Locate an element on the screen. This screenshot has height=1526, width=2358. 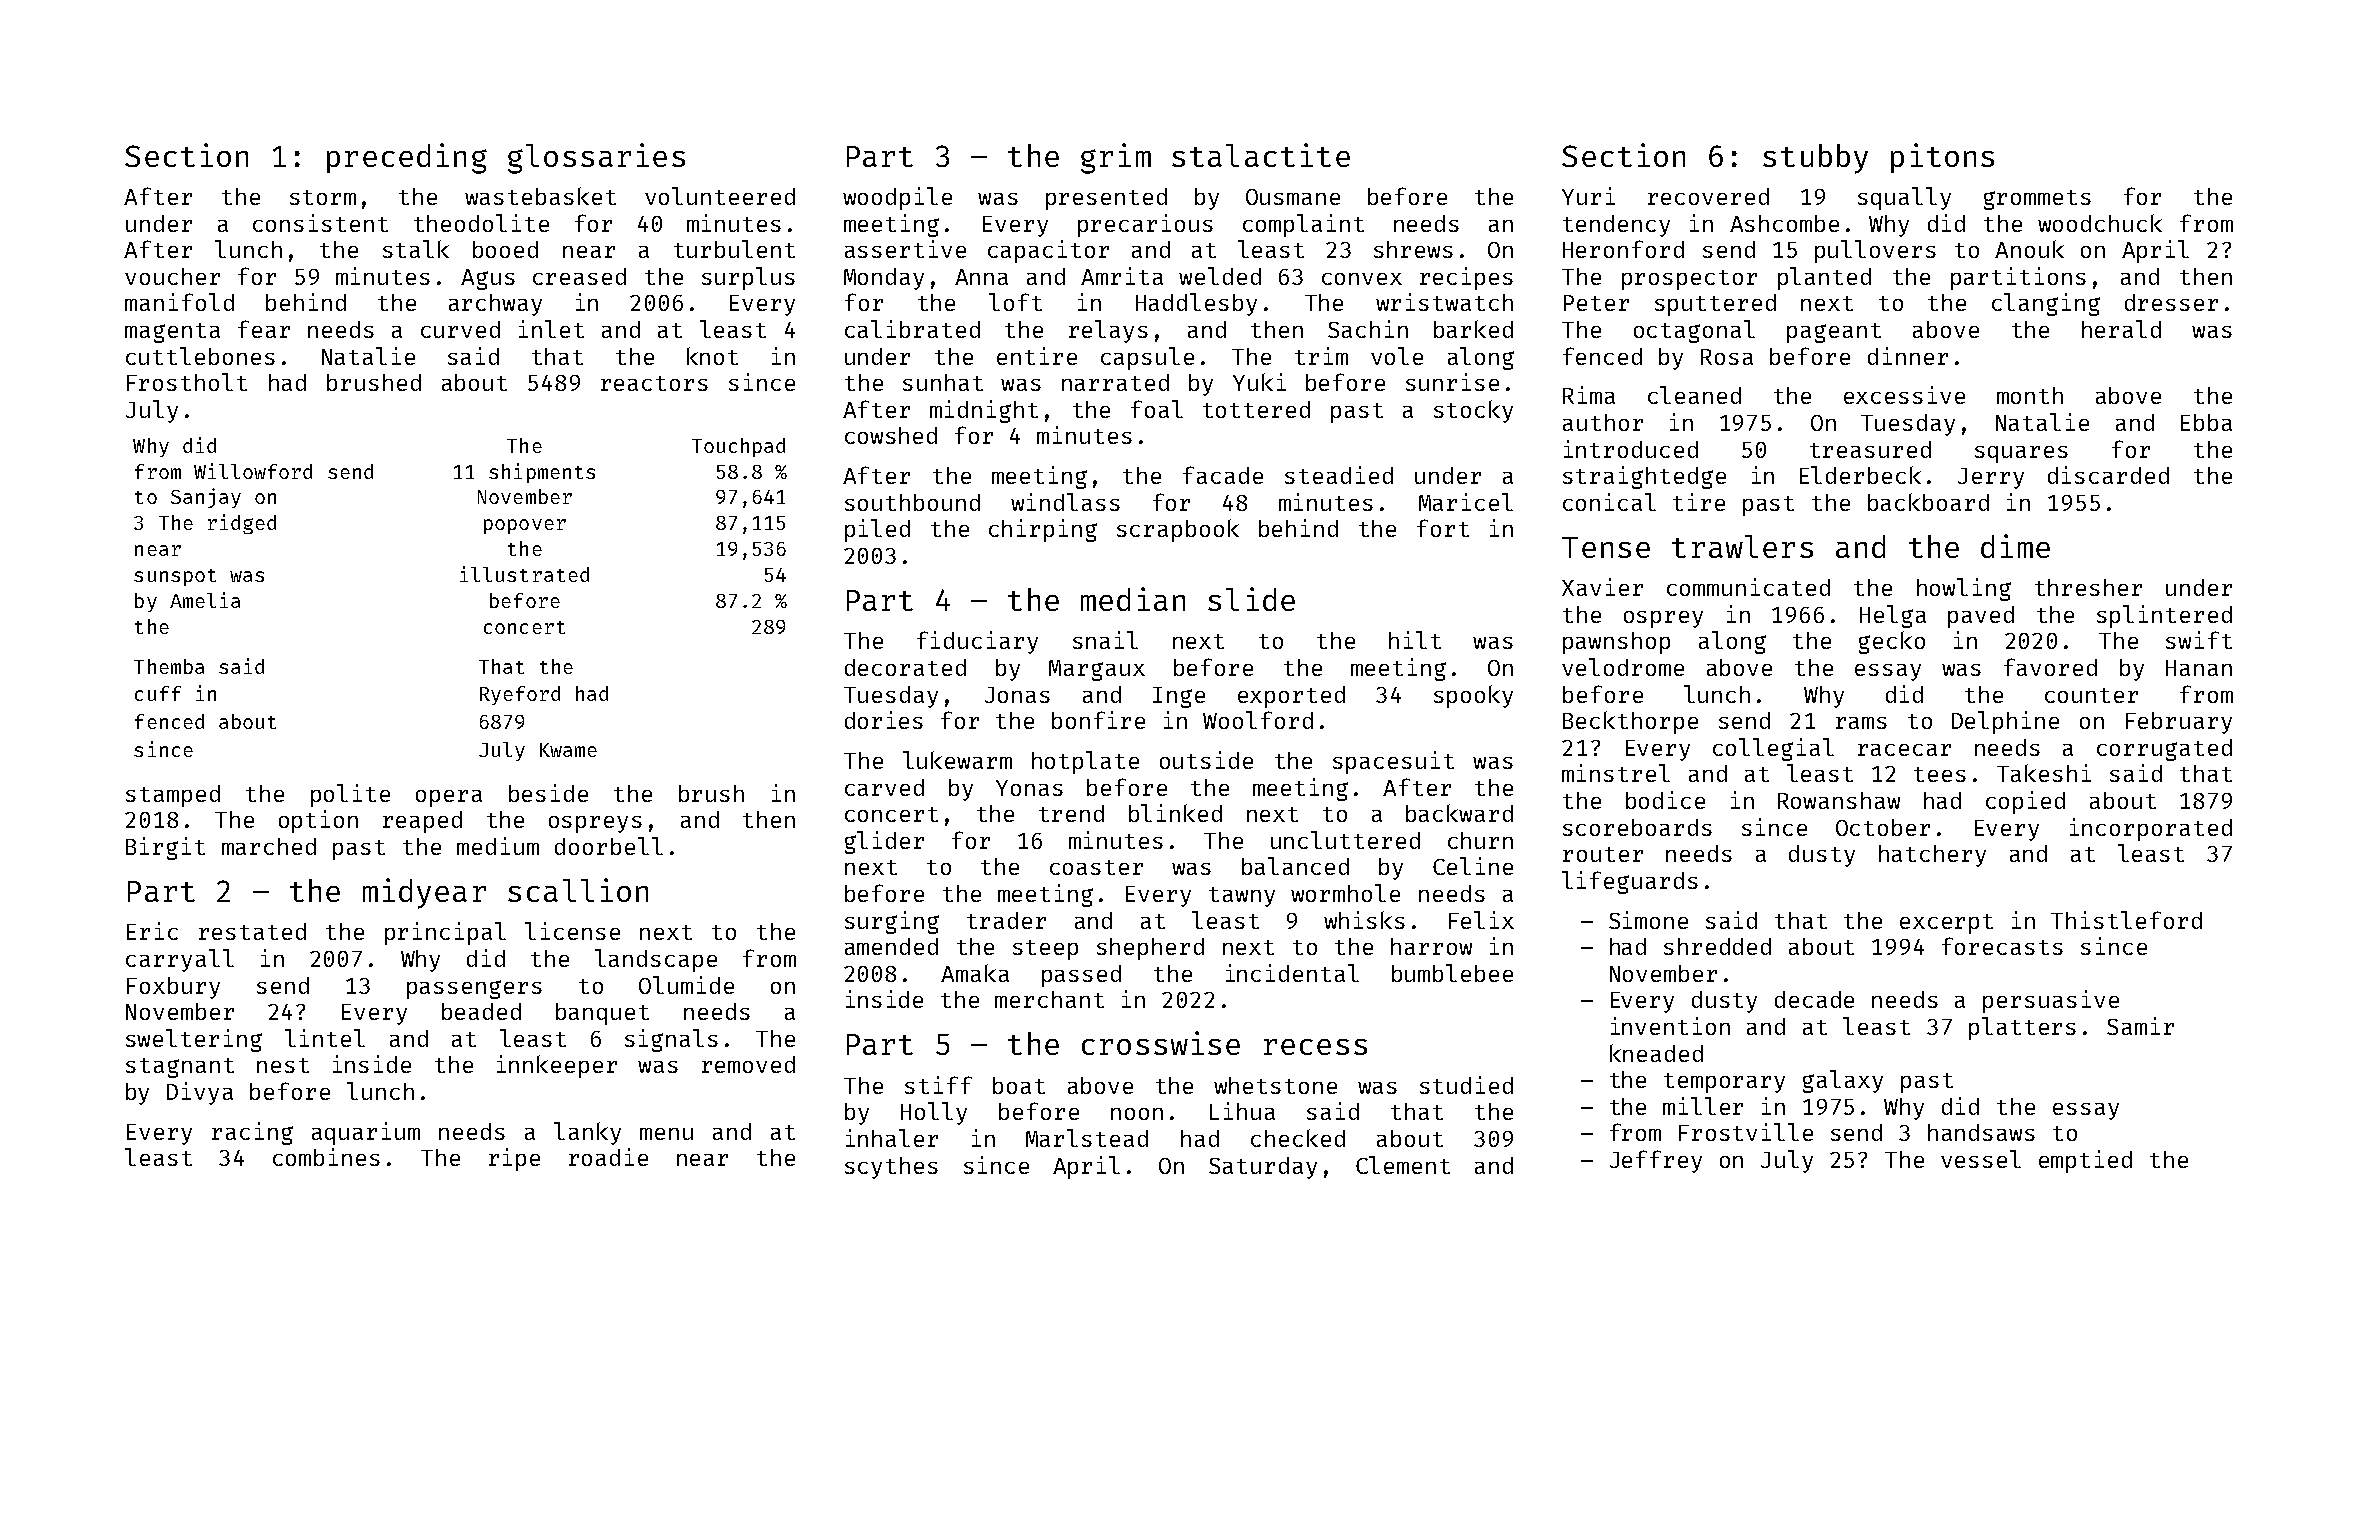
stalactite is located at coordinates (1261, 155).
